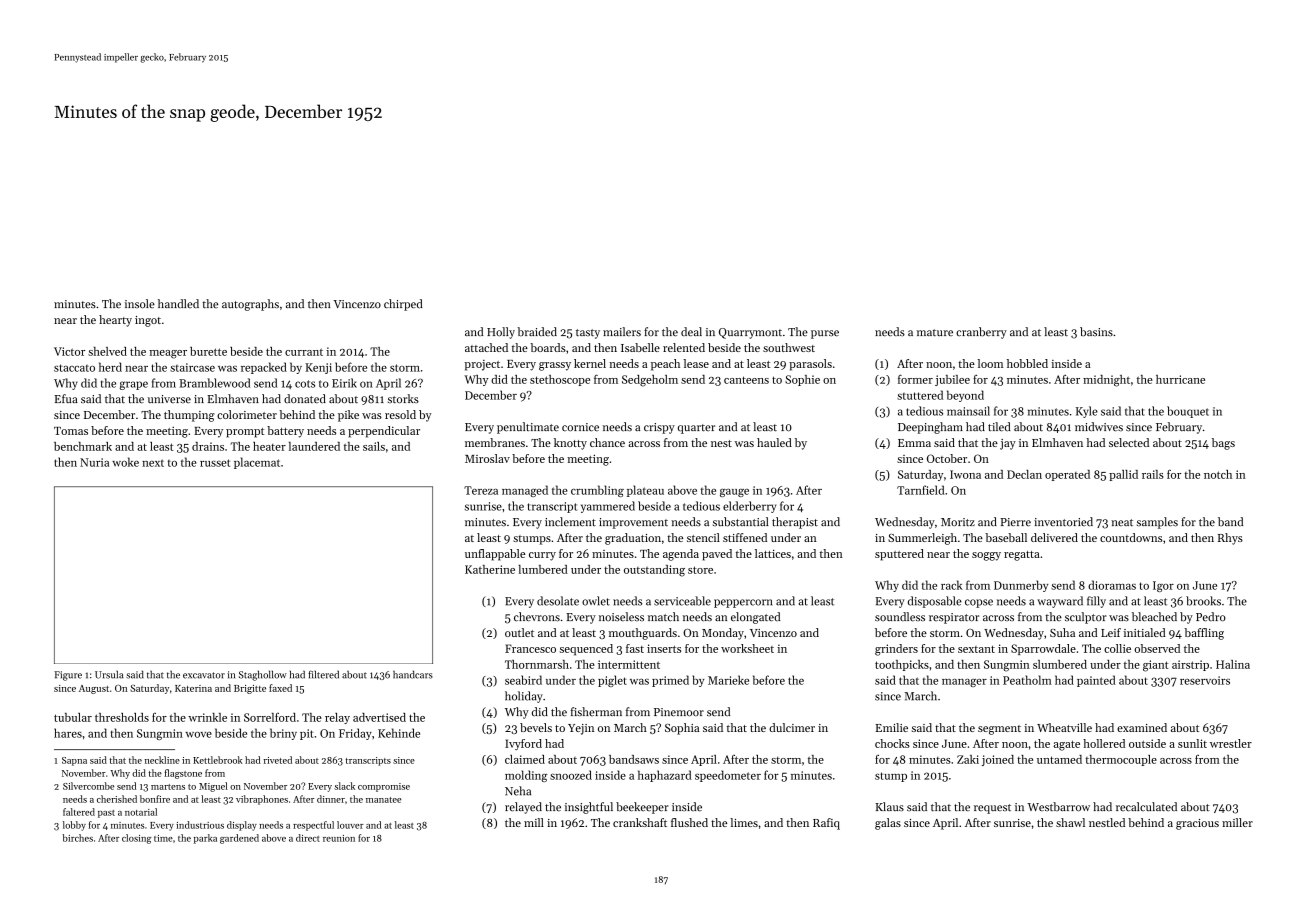  I want to click on bouquet, so click(1188, 412).
